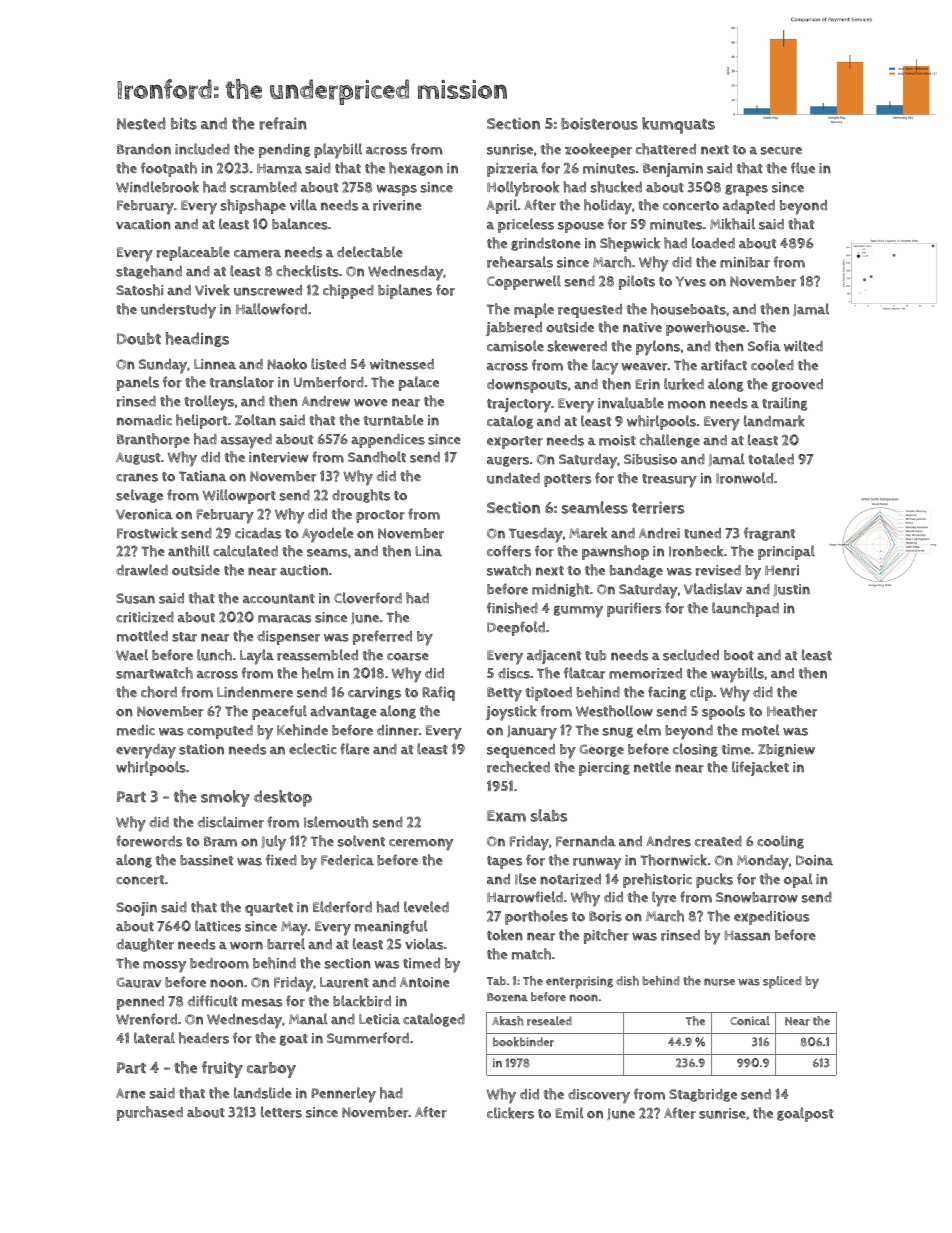 The width and height of the page is (952, 1233). I want to click on loaded, so click(713, 243).
